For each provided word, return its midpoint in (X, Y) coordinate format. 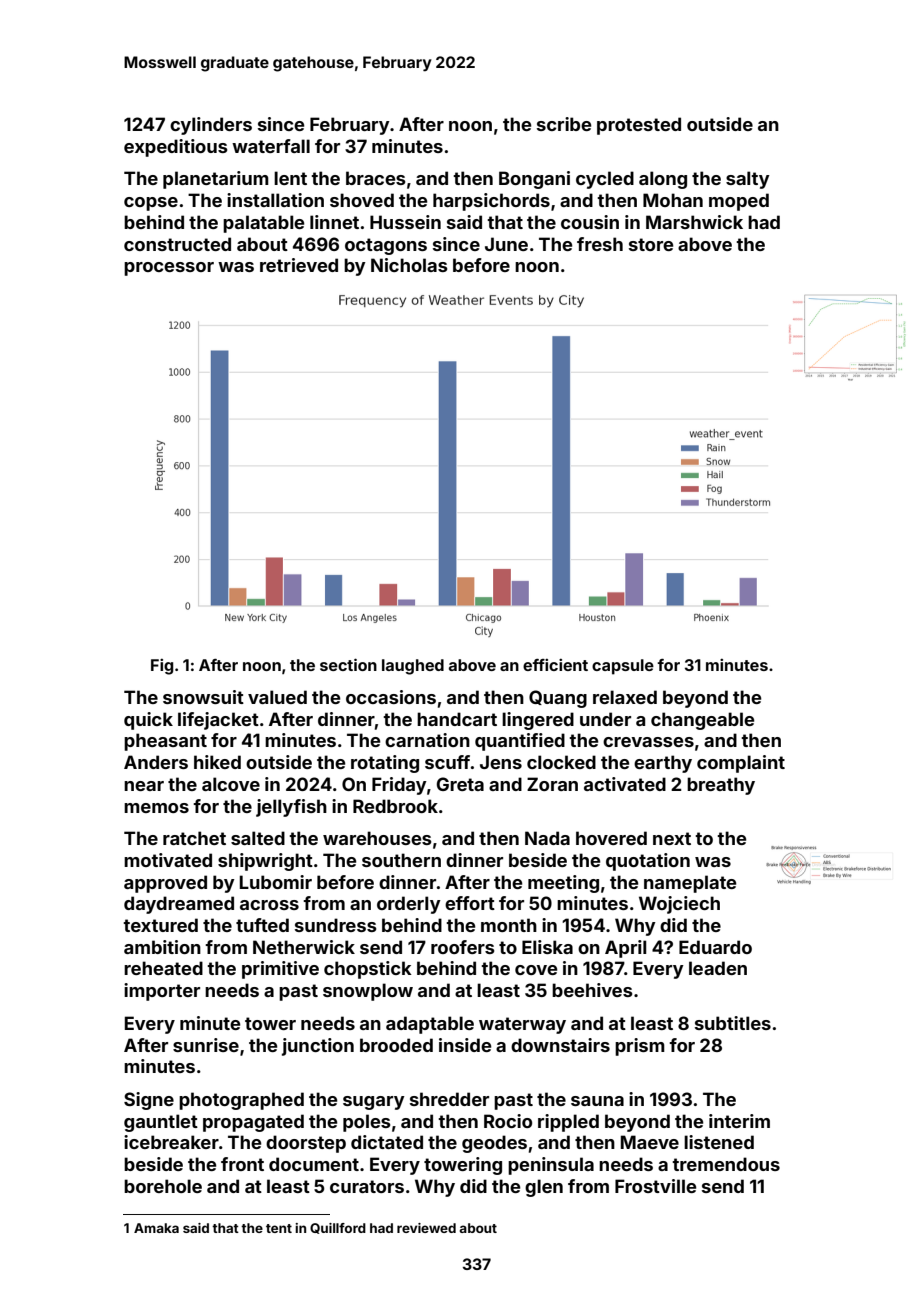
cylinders (211, 126)
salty (748, 180)
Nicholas (409, 265)
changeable (702, 721)
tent (279, 1228)
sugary (374, 1103)
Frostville (655, 1186)
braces (376, 178)
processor (169, 269)
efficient (555, 665)
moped (739, 202)
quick (148, 721)
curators (367, 1186)
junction (318, 1047)
